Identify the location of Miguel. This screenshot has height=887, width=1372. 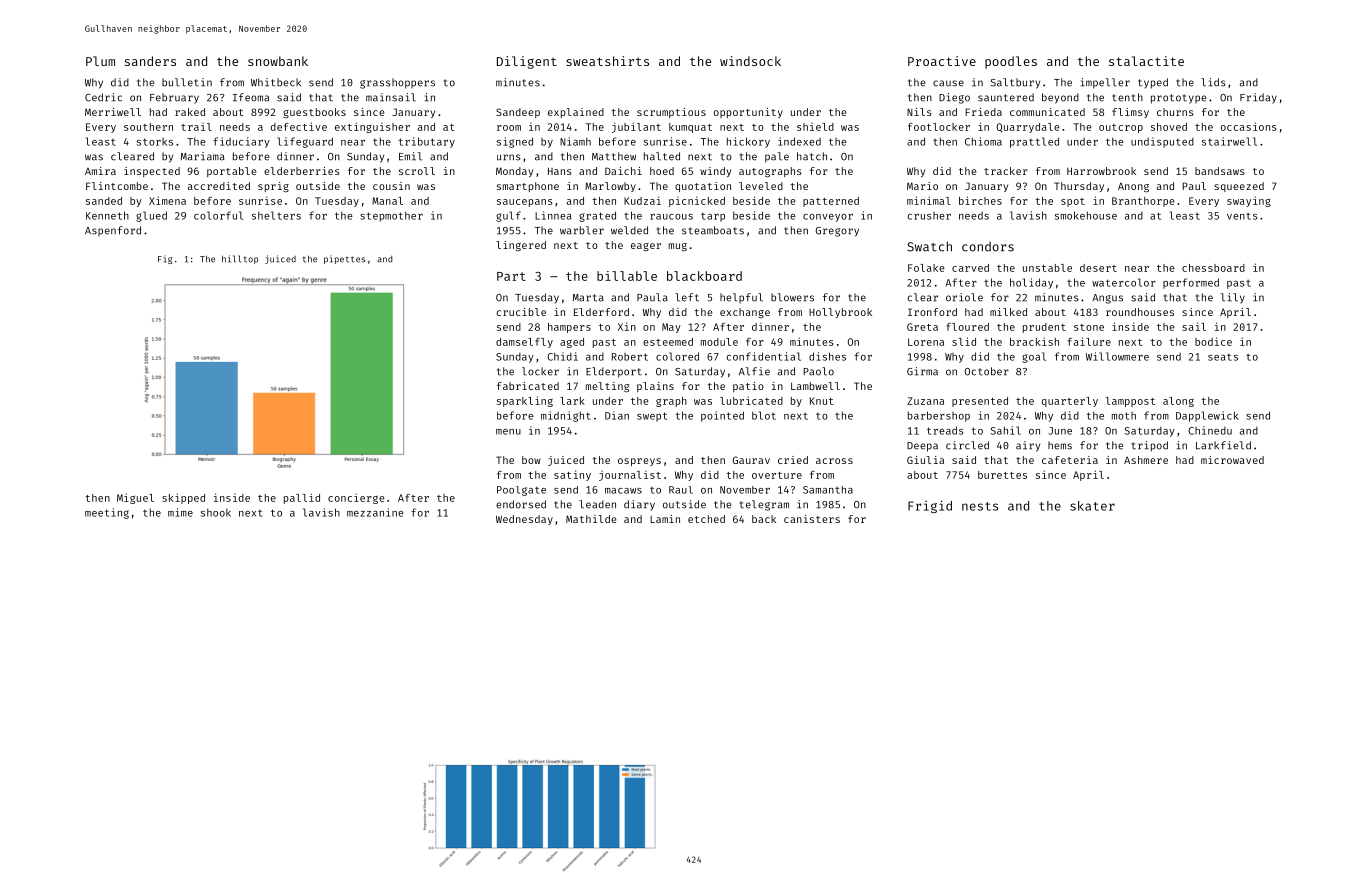
(135, 498).
